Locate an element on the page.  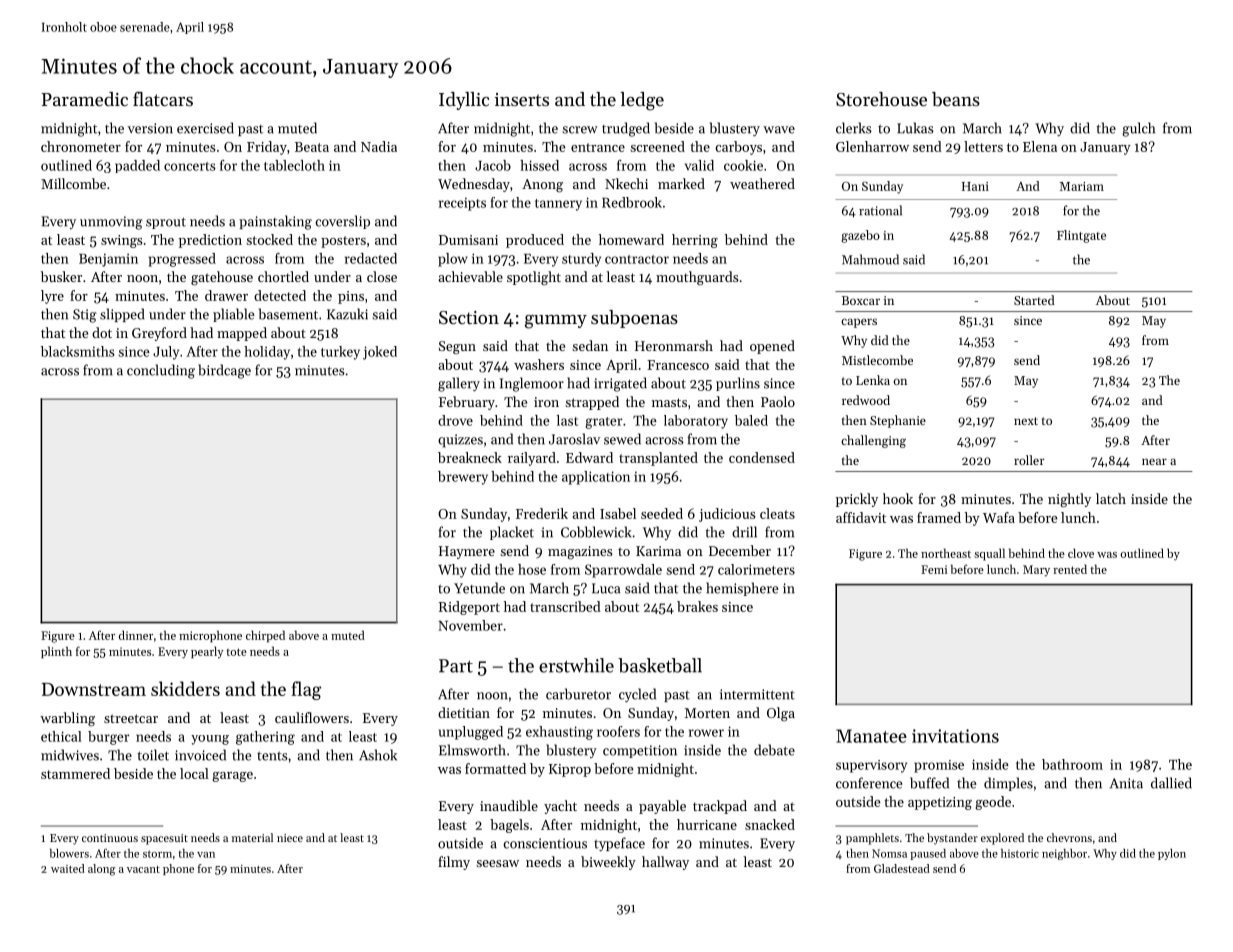
garage is located at coordinates (232, 777).
